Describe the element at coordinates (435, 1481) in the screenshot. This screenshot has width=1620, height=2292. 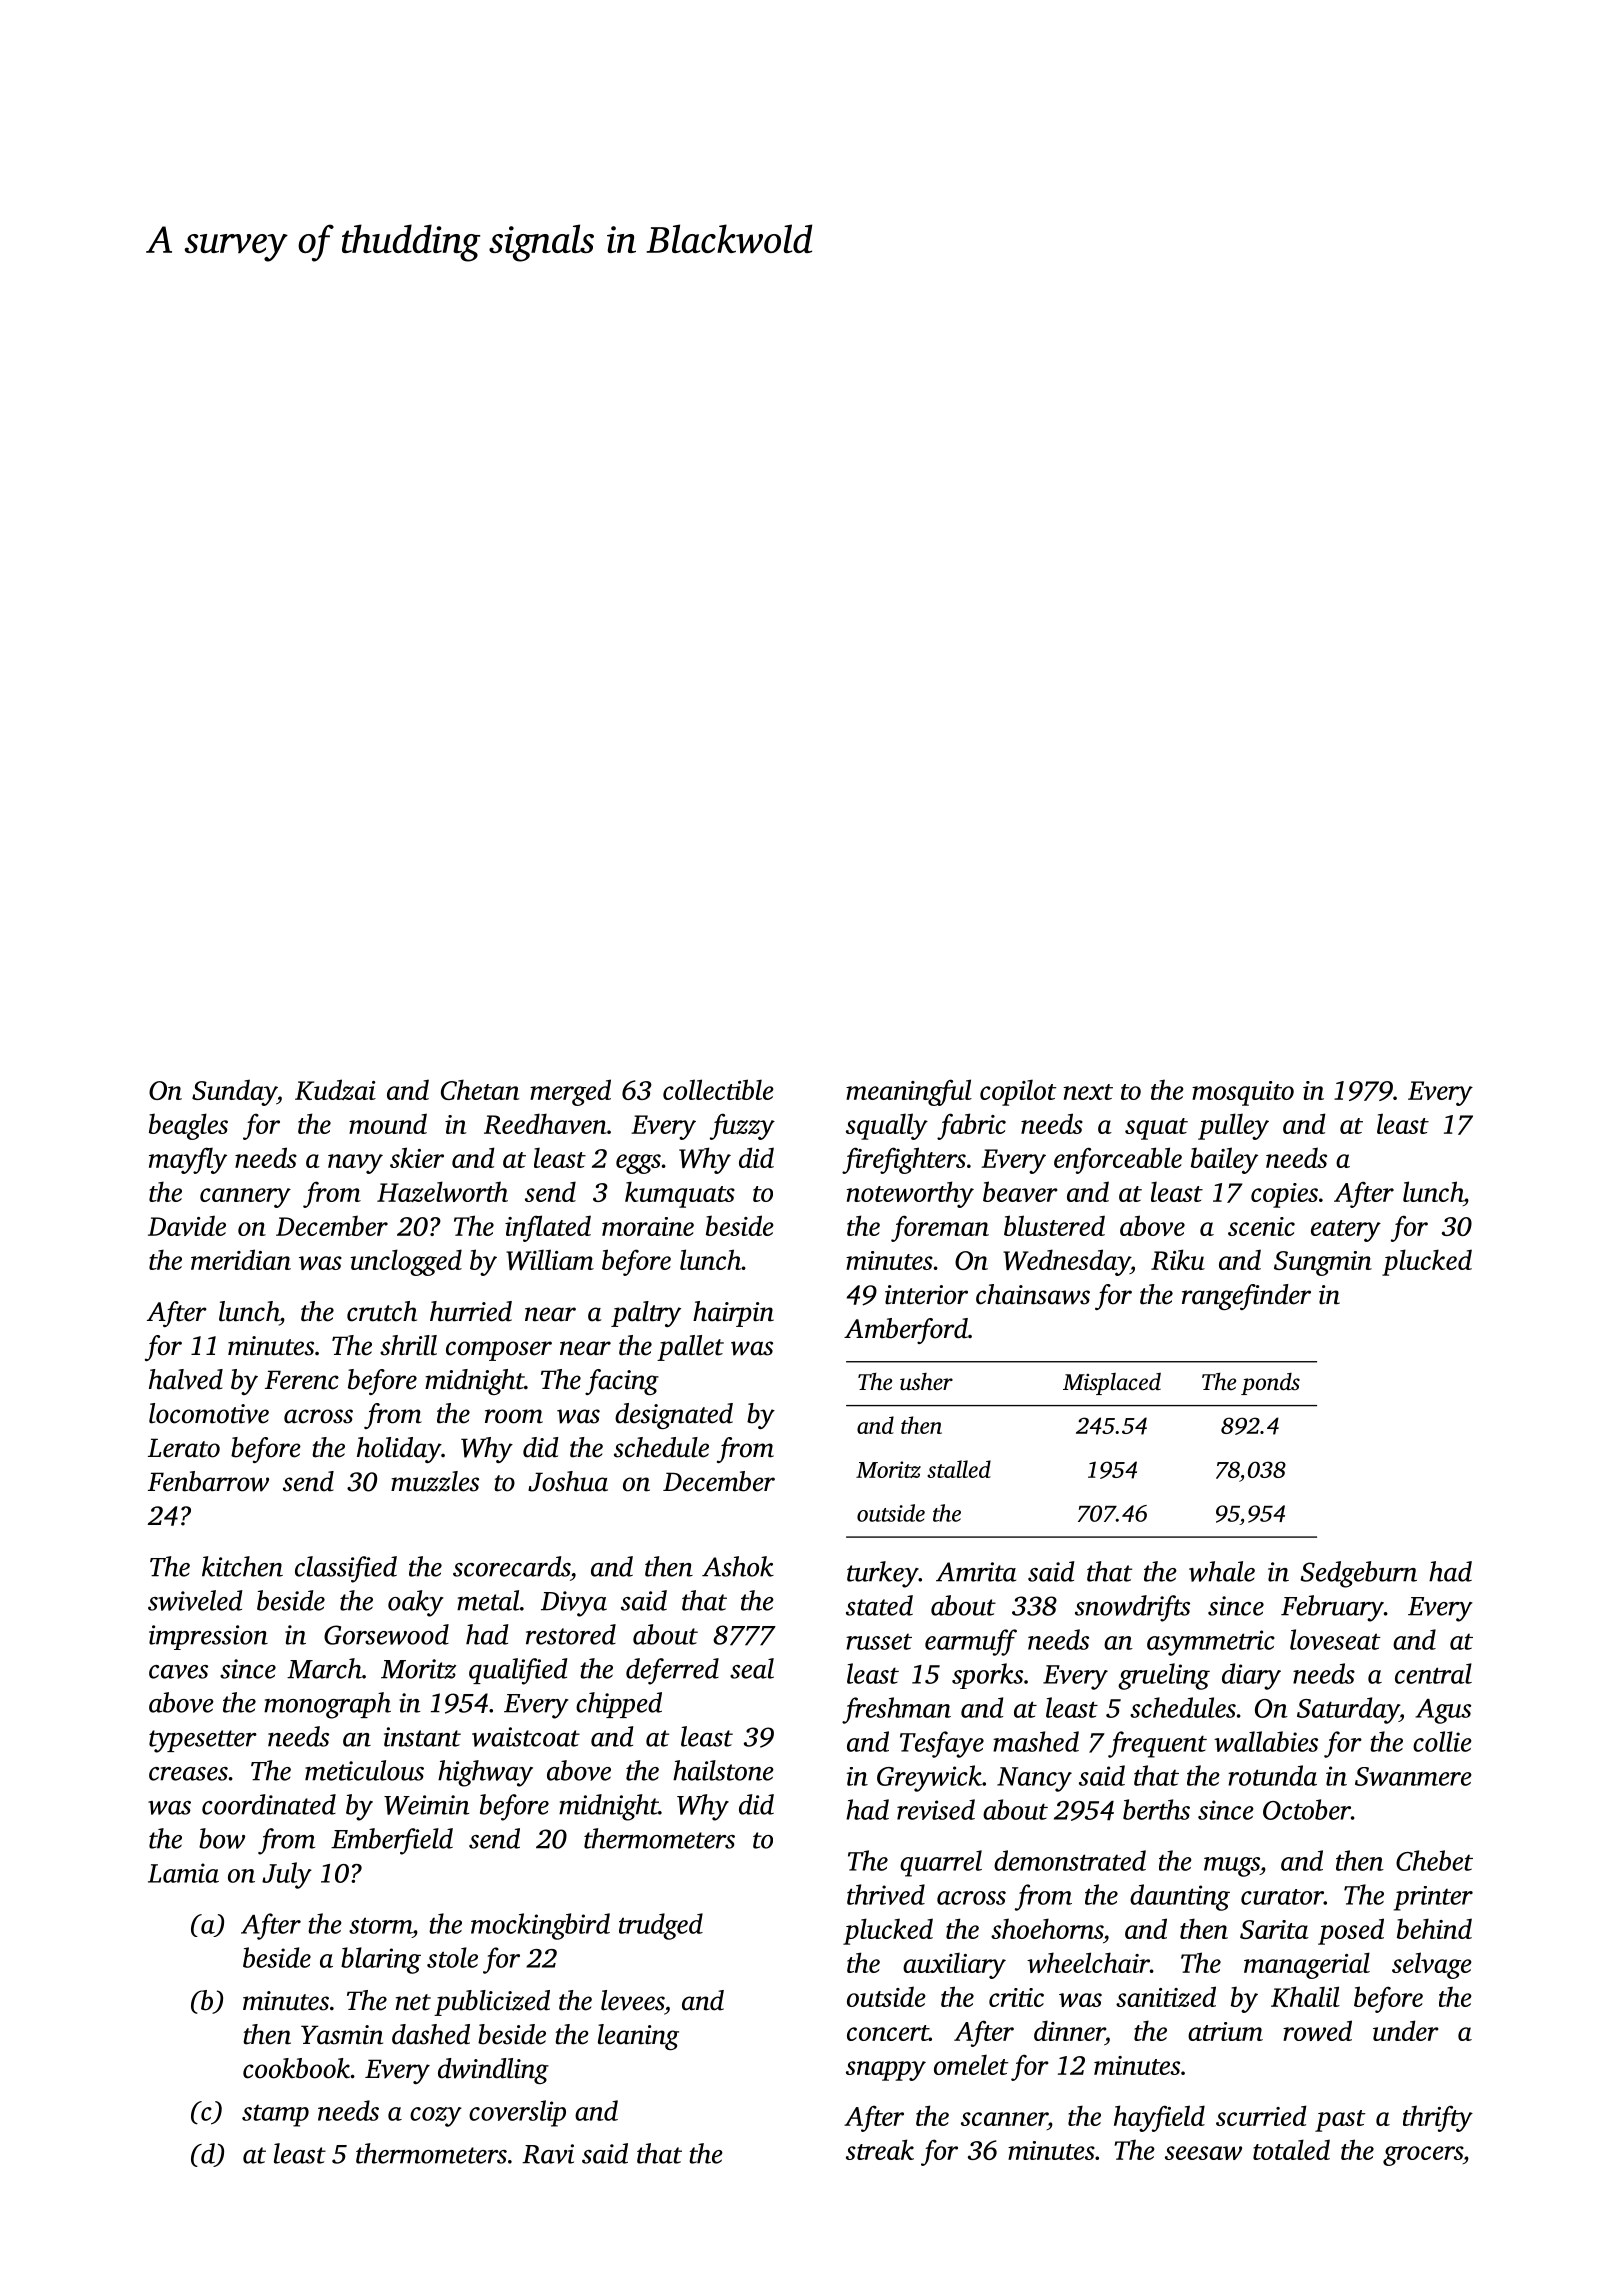
I see `muzzles` at that location.
